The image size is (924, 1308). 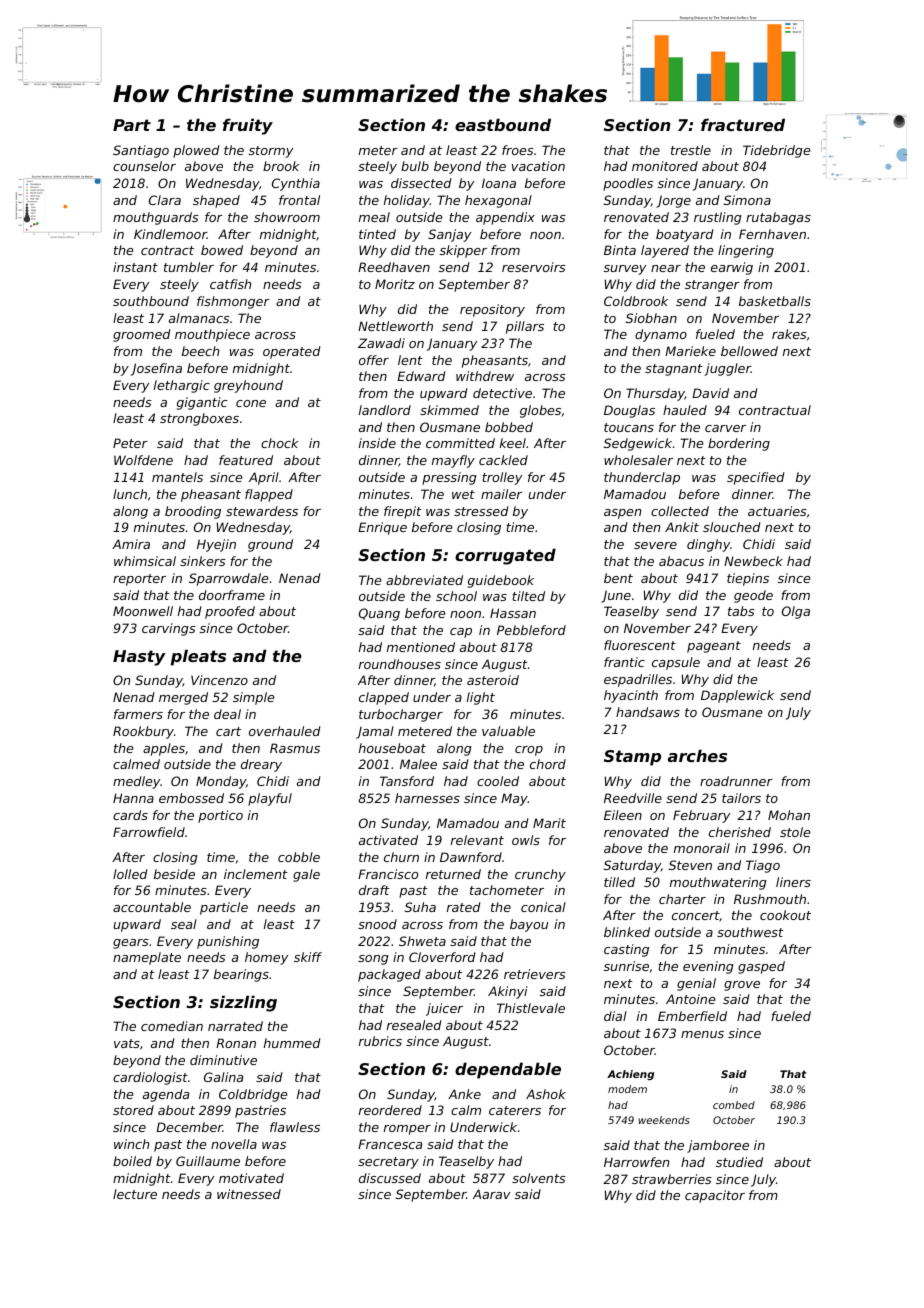 I want to click on carver, so click(x=725, y=428).
